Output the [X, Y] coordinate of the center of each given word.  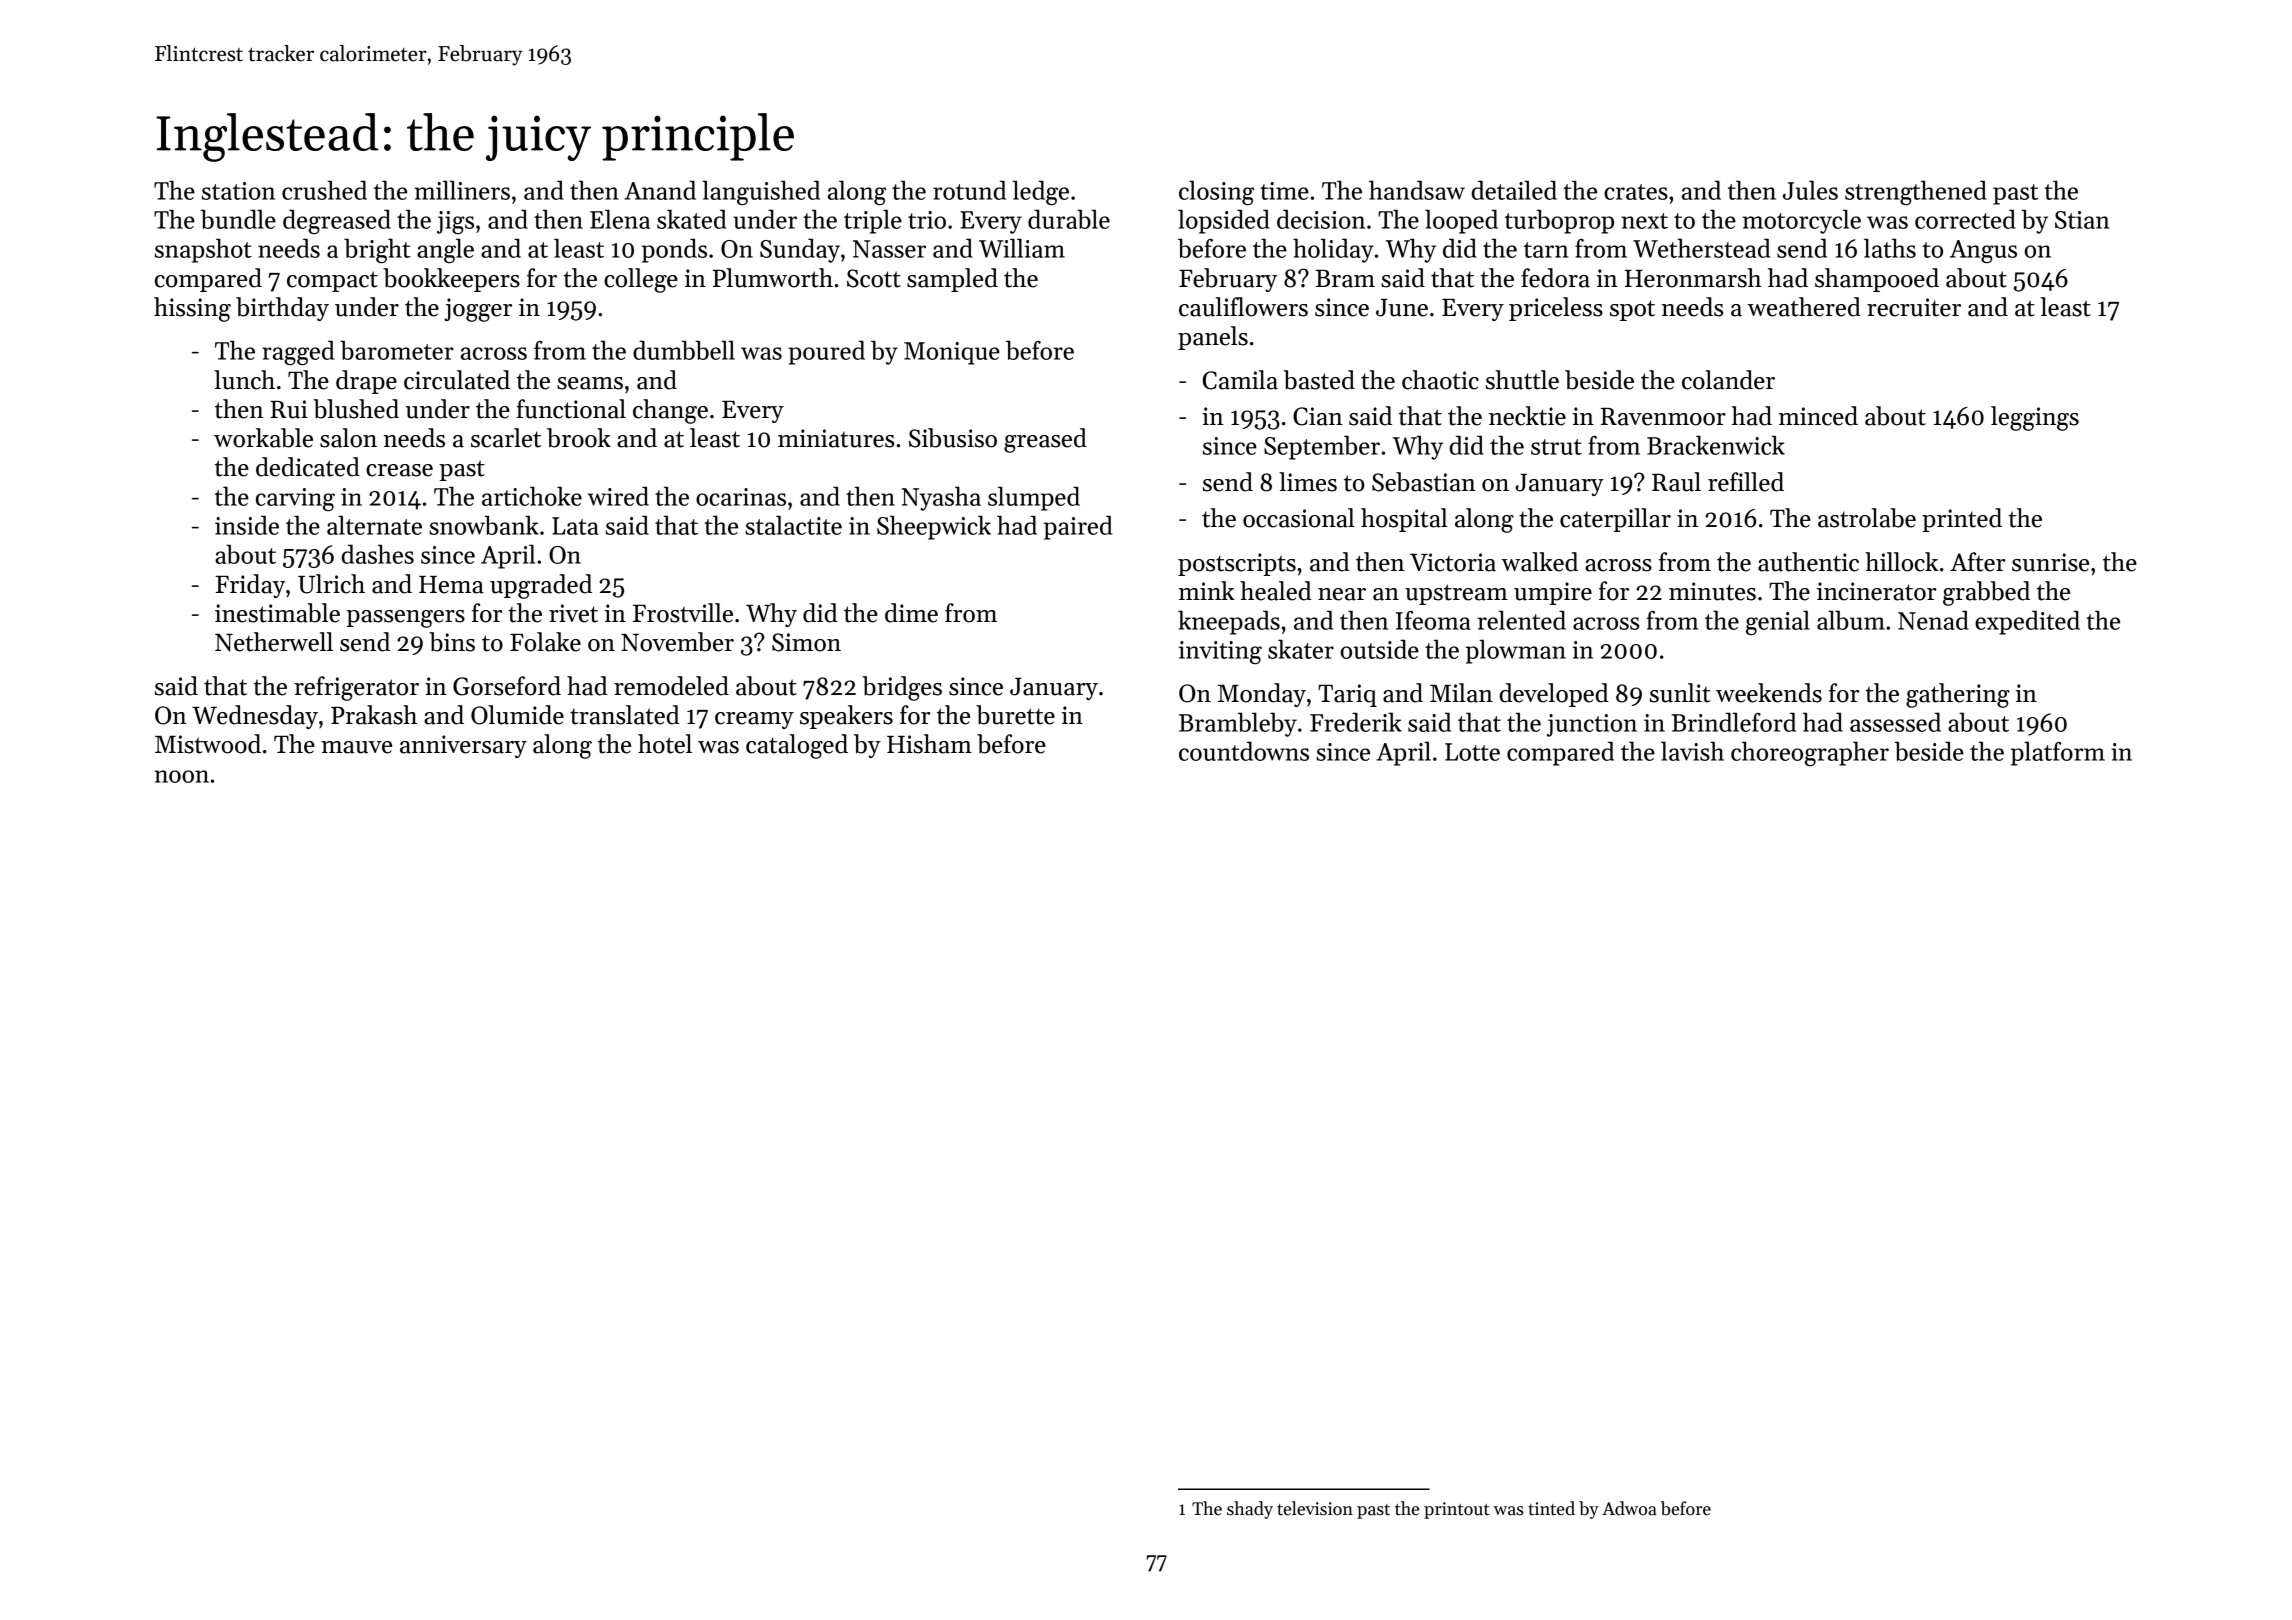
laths [1890, 248]
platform [2058, 753]
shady [1250, 1510]
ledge [1041, 192]
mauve [356, 747]
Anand [660, 190]
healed [1276, 591]
